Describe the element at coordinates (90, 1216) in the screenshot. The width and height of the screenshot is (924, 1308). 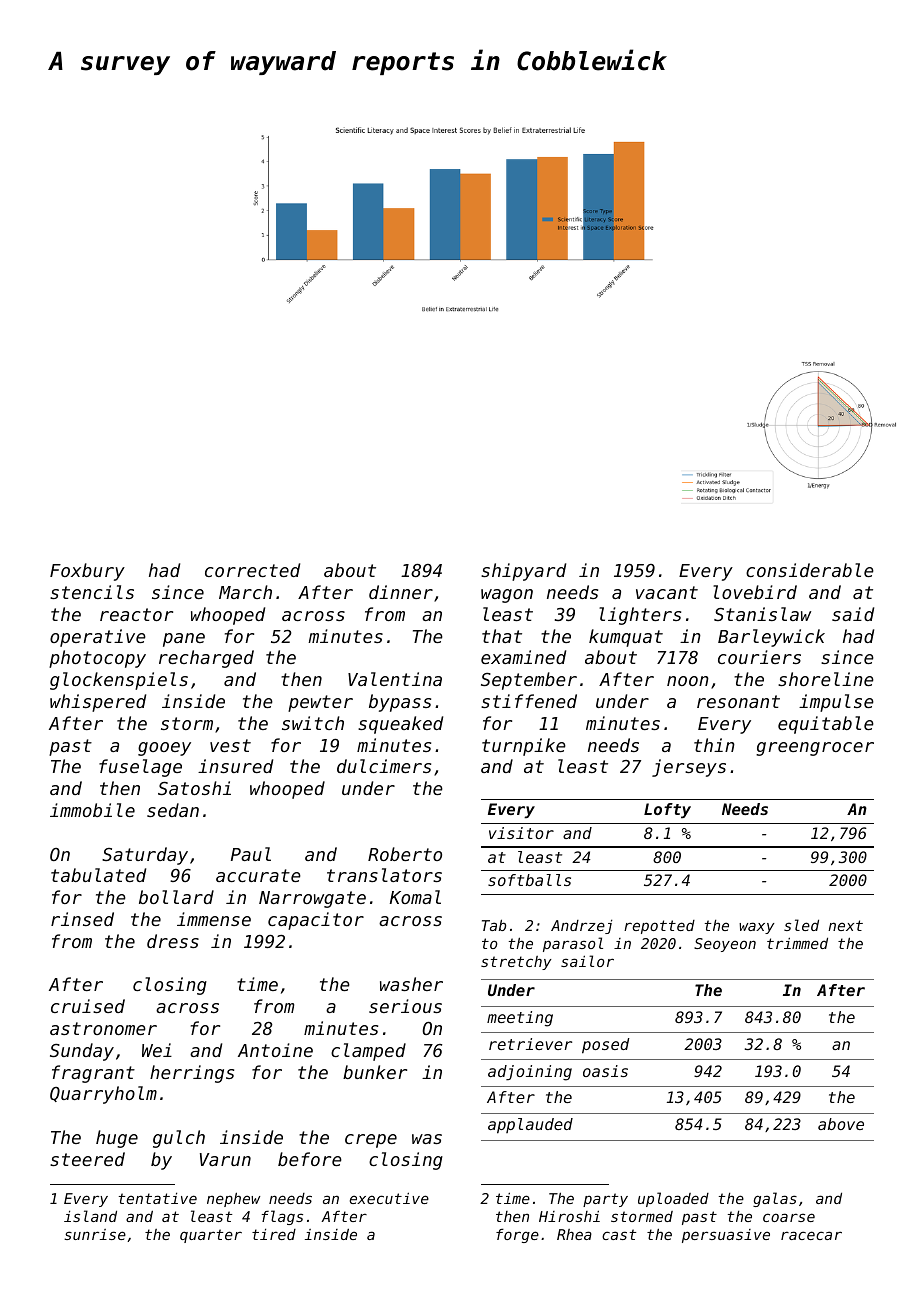
I see `island` at that location.
